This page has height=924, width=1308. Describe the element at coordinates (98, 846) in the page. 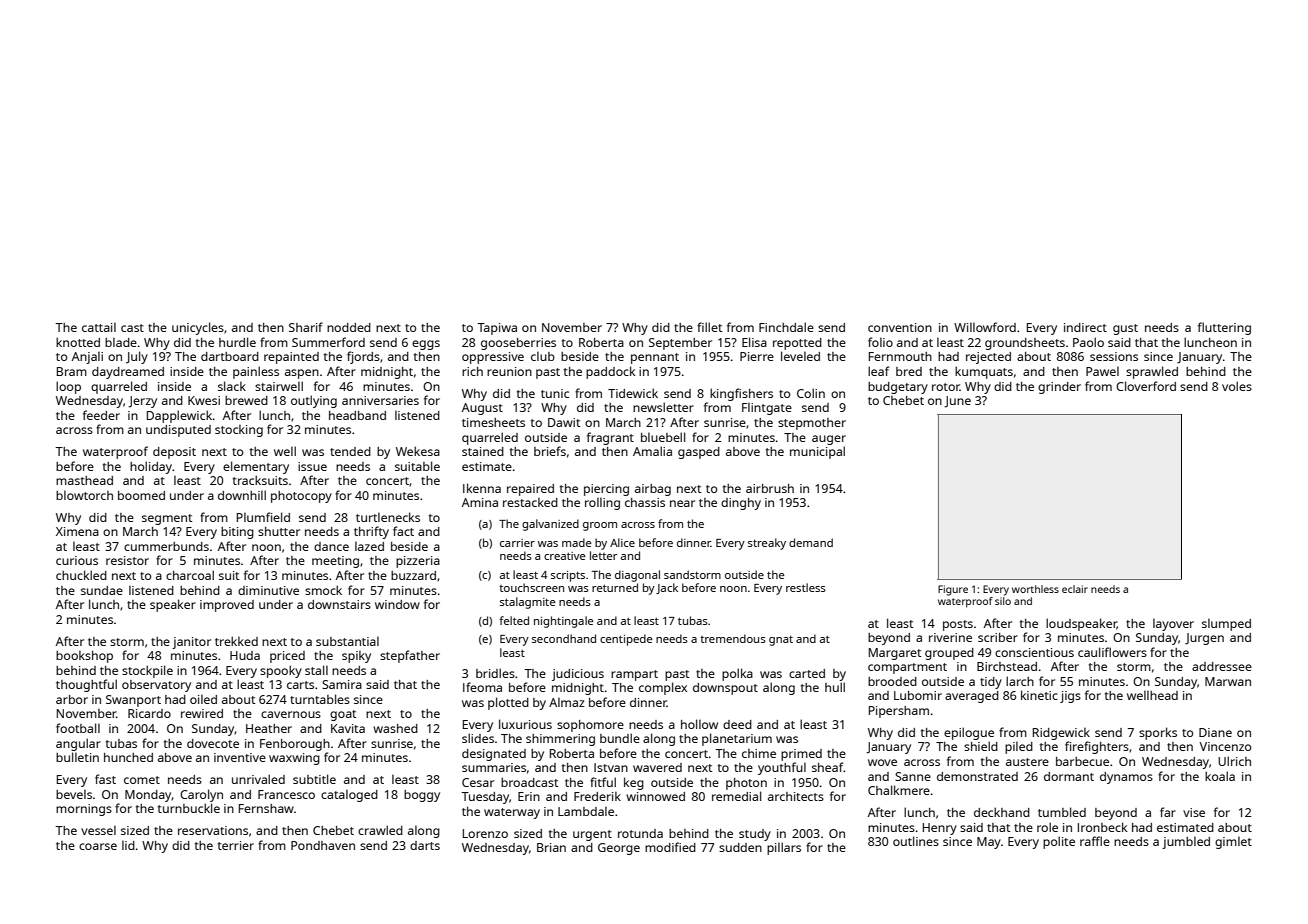

I see `coarse` at that location.
